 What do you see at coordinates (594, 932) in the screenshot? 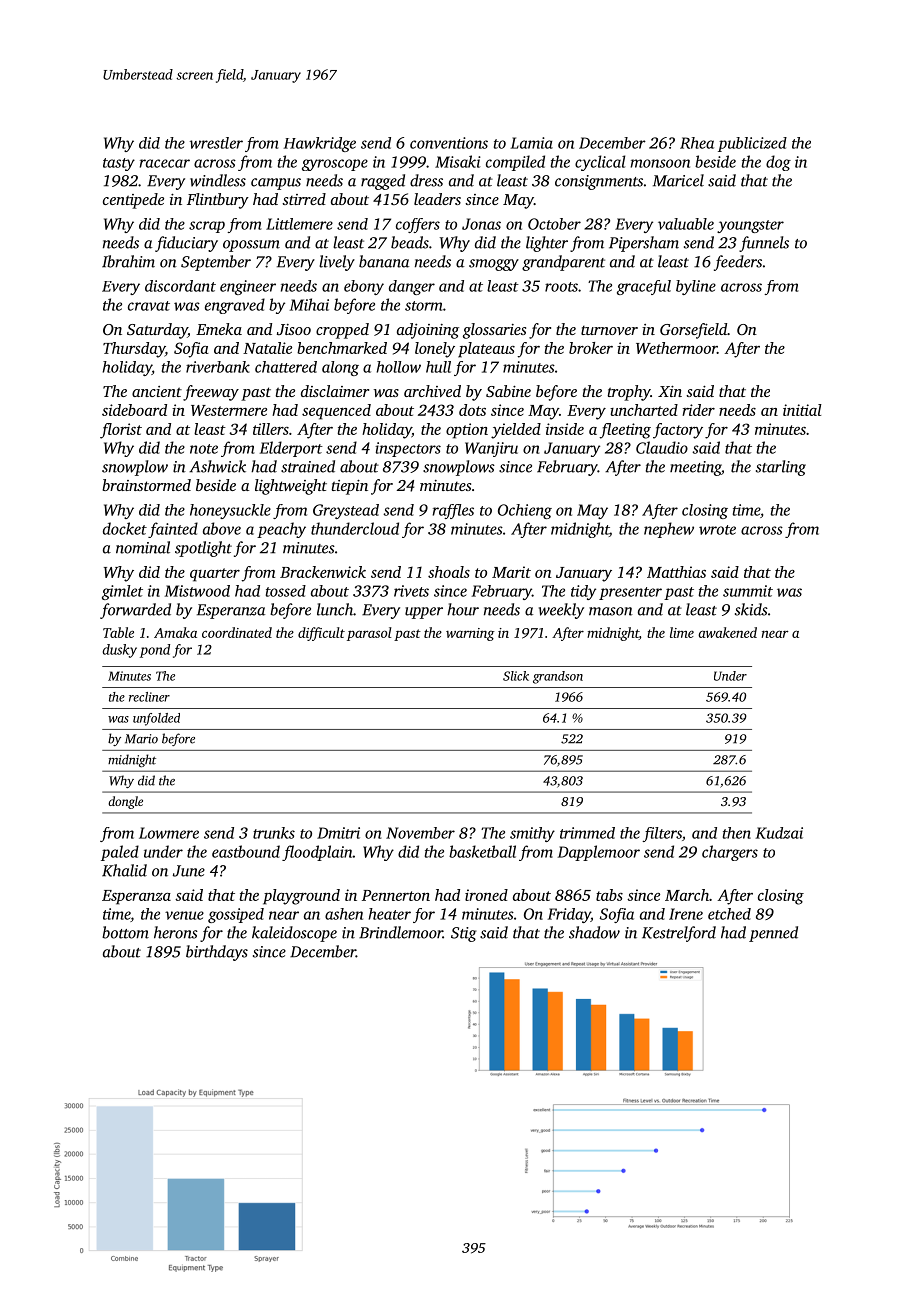
I see `shadow` at bounding box center [594, 932].
